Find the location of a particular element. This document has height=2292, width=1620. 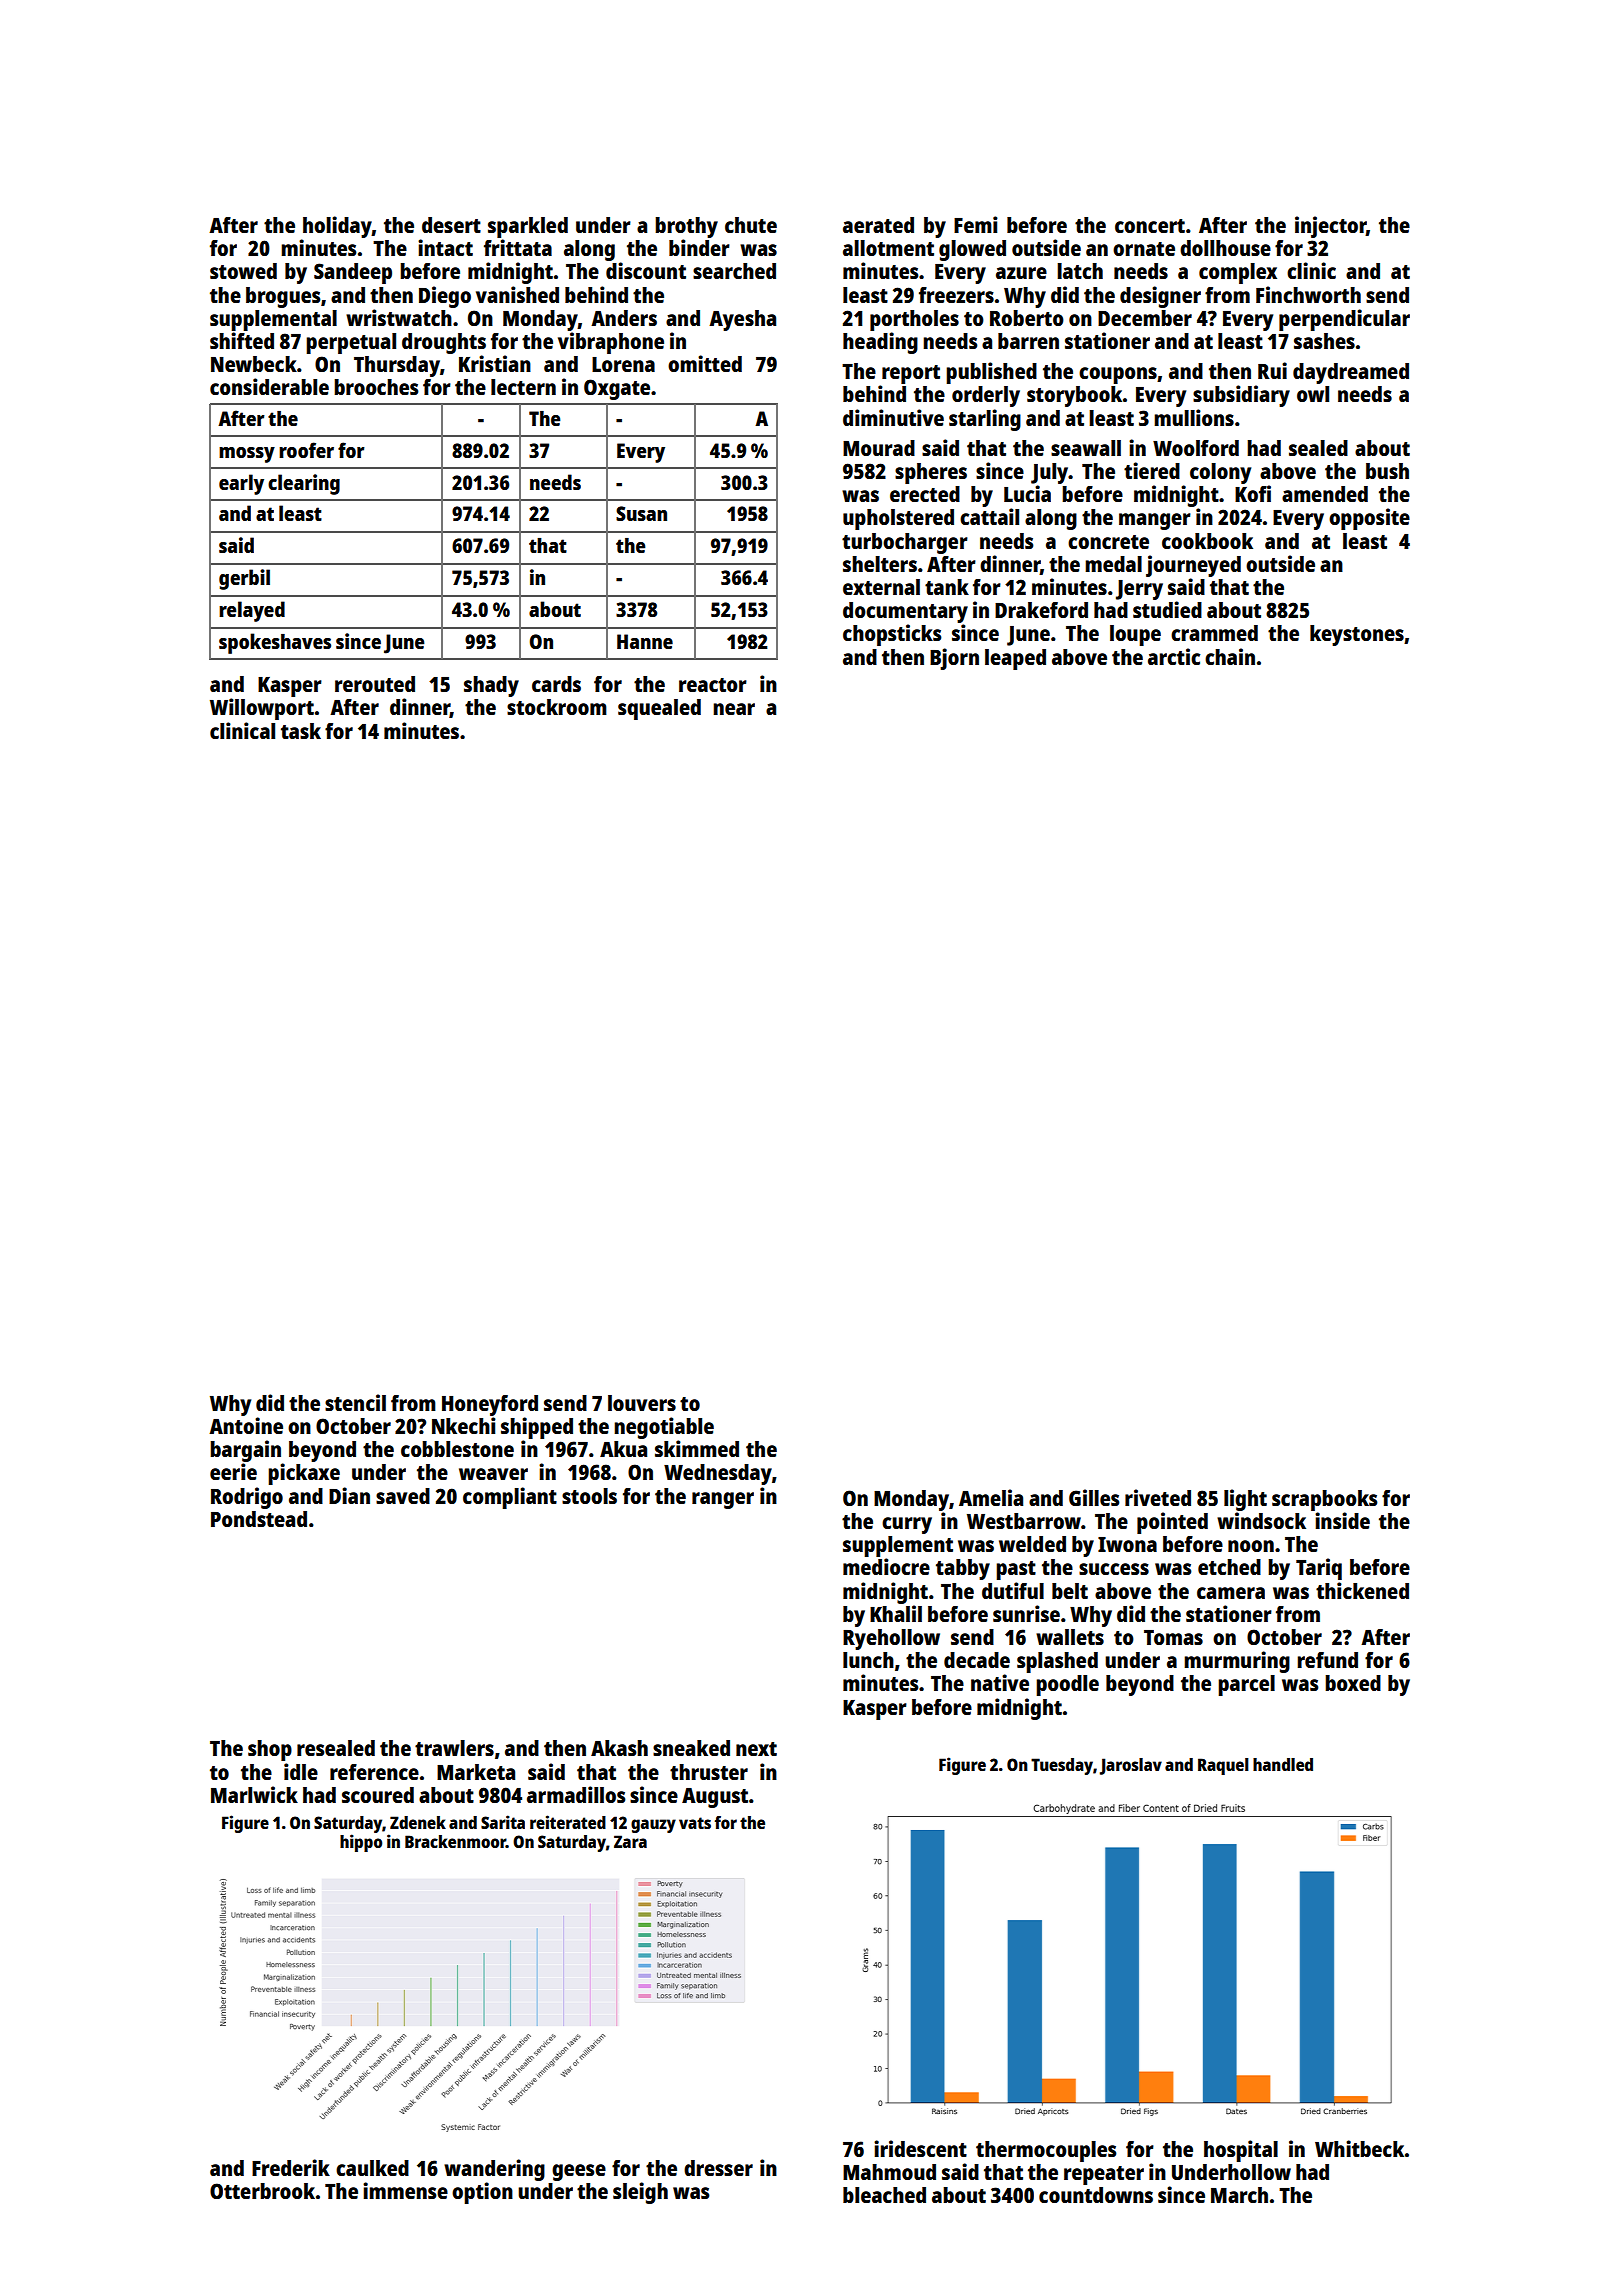

early is located at coordinates (241, 484).
